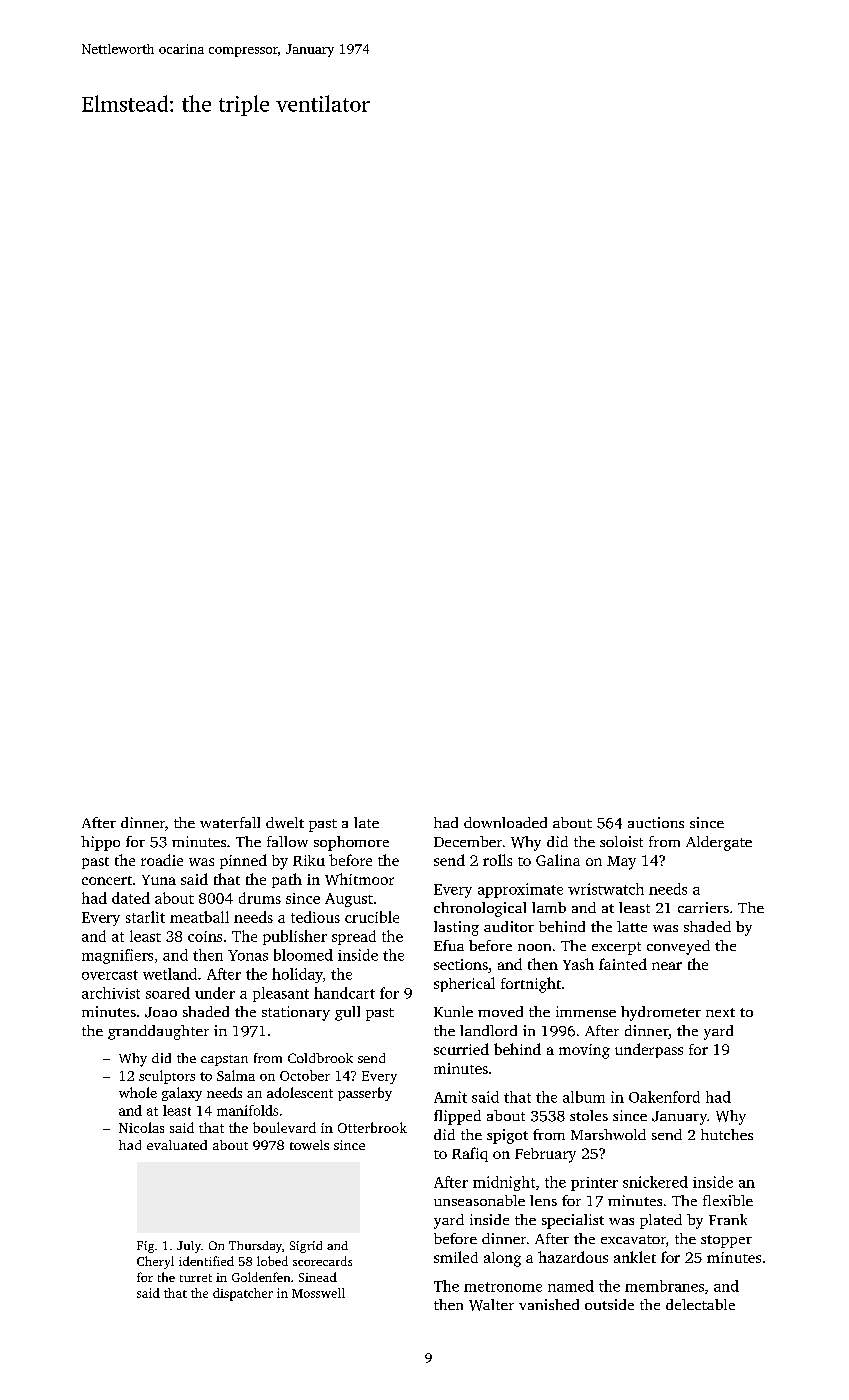 This document has width=849, height=1400. Describe the element at coordinates (578, 964) in the document. I see `Yash` at that location.
